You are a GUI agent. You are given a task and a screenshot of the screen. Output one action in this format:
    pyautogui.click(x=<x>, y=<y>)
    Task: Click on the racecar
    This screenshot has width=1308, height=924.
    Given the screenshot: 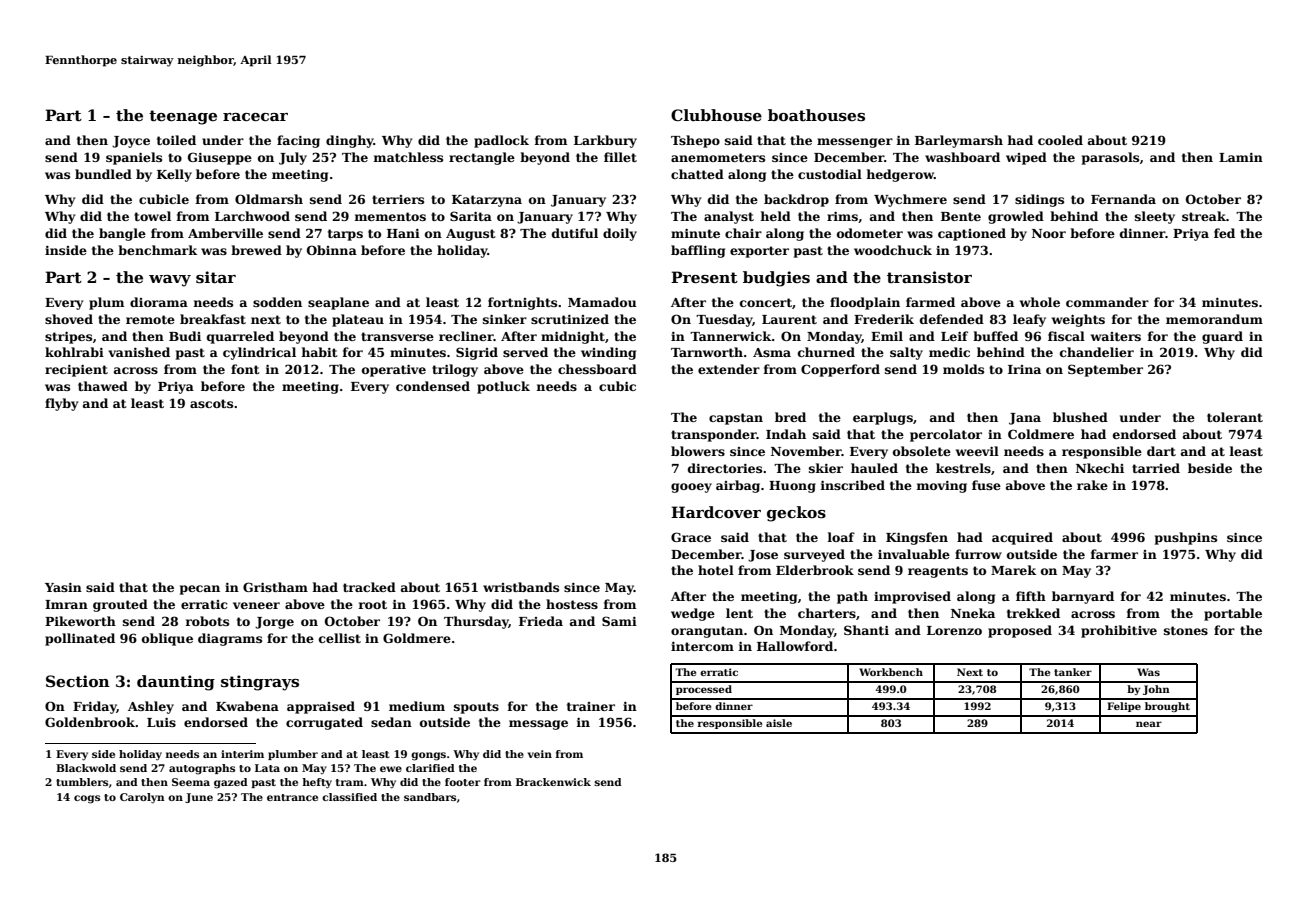 What is the action you would take?
    pyautogui.click(x=255, y=117)
